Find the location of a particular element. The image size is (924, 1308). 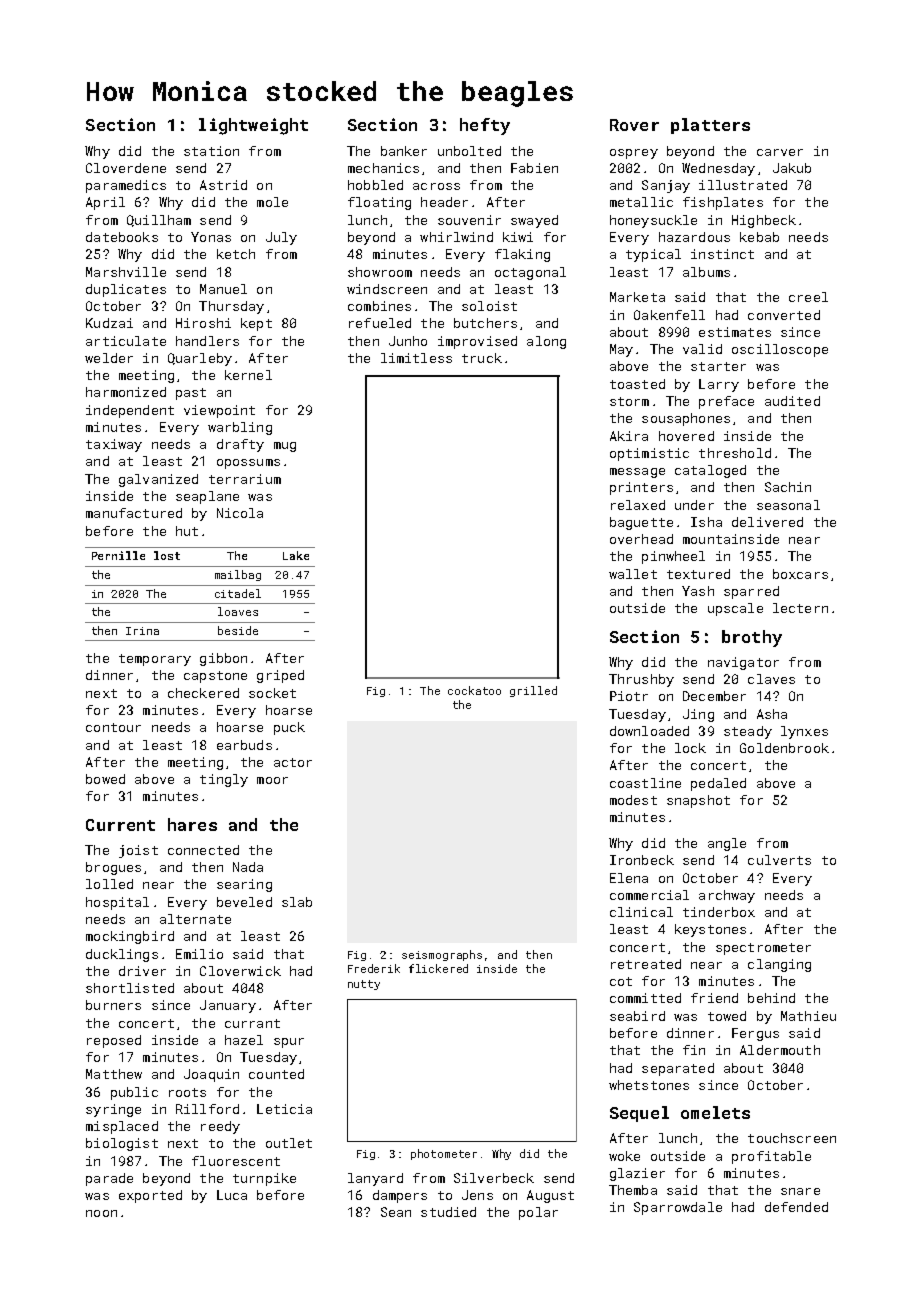

Yash is located at coordinates (698, 591).
